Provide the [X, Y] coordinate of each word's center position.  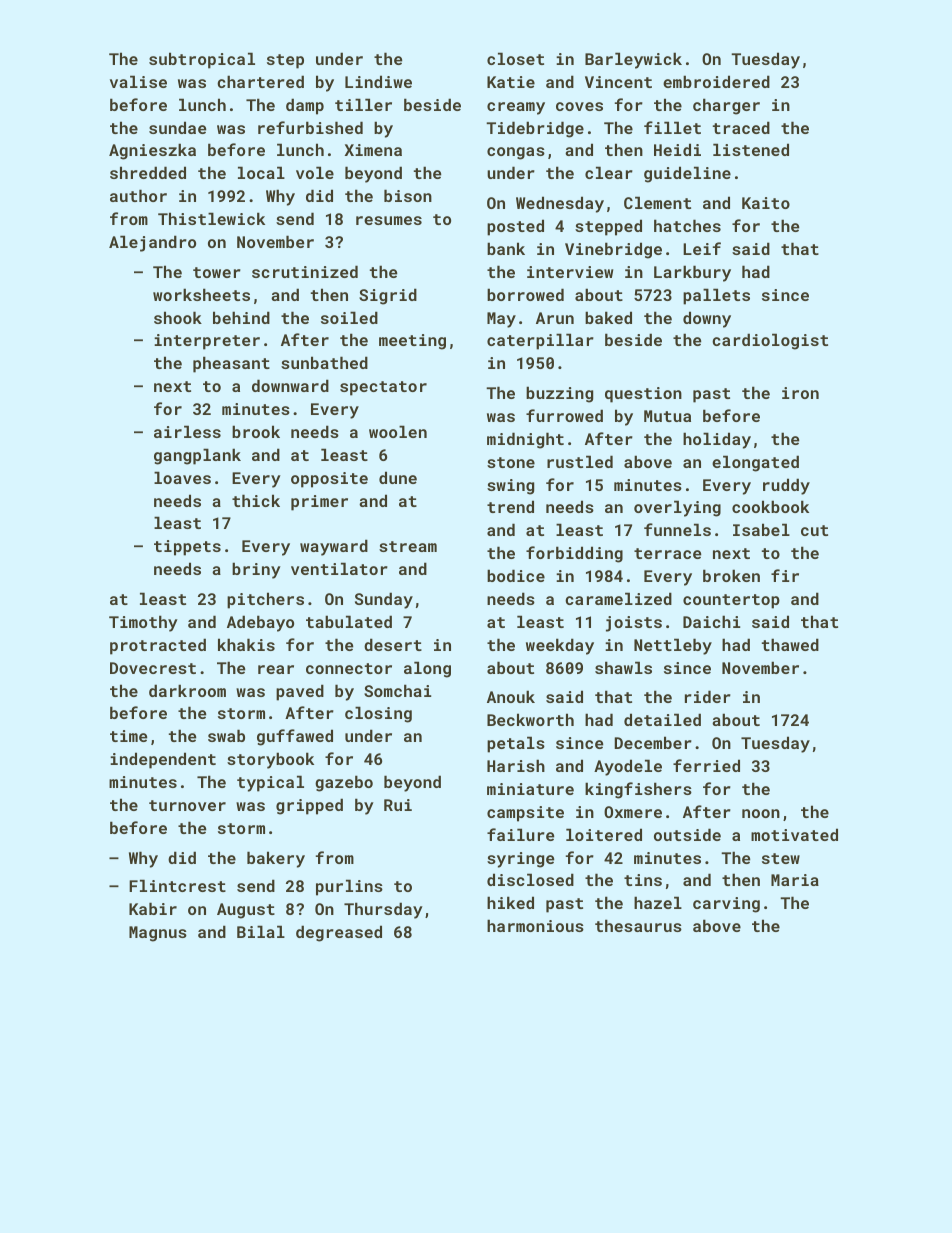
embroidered [716, 81]
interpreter [207, 342]
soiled [349, 317]
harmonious [535, 925]
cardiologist [770, 341]
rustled [580, 461]
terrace [667, 553]
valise [138, 81]
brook [256, 431]
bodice [516, 575]
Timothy [143, 623]
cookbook [770, 506]
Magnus [158, 934]
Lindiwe [378, 81]
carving [726, 905]
